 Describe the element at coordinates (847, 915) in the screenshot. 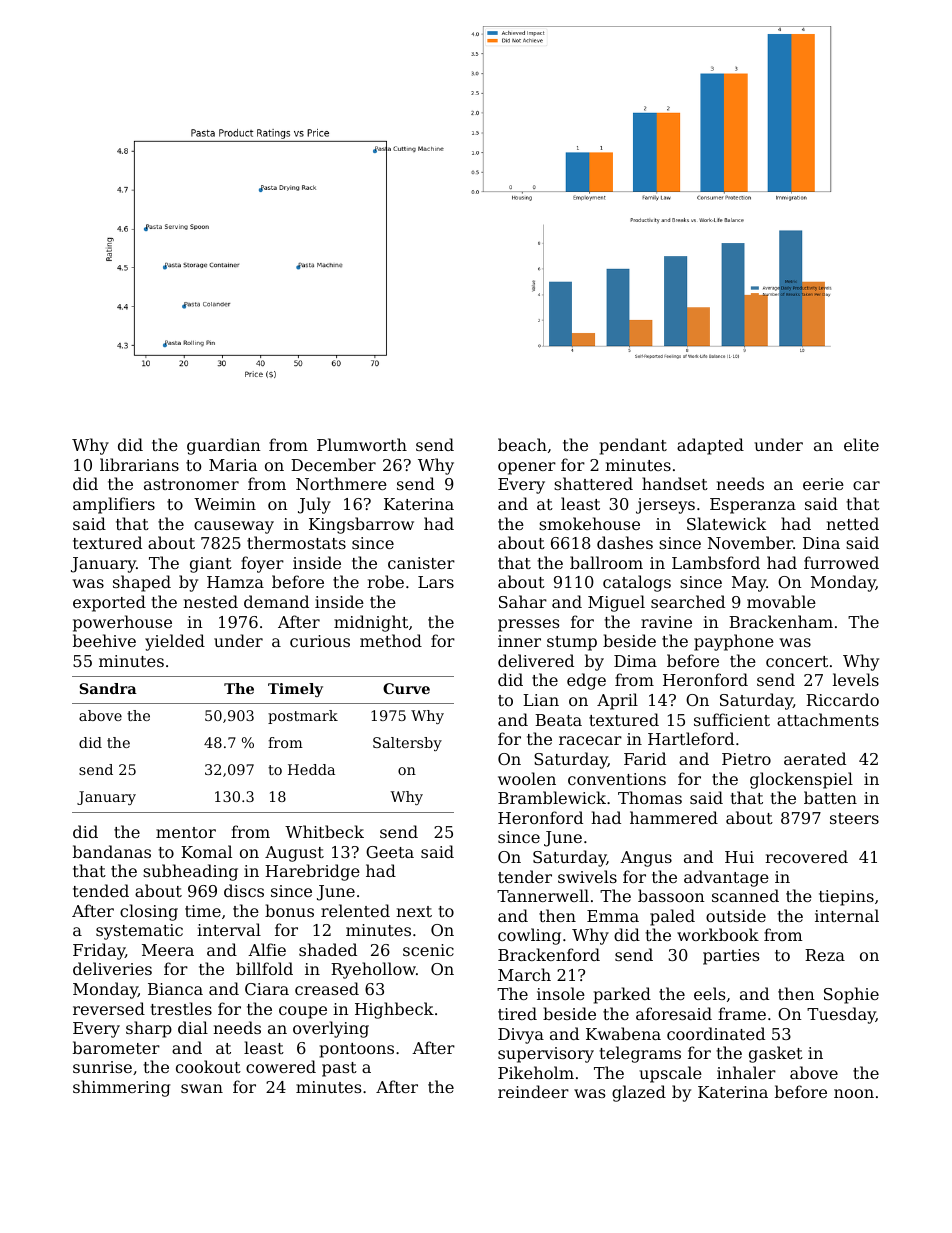

I see `internal` at that location.
